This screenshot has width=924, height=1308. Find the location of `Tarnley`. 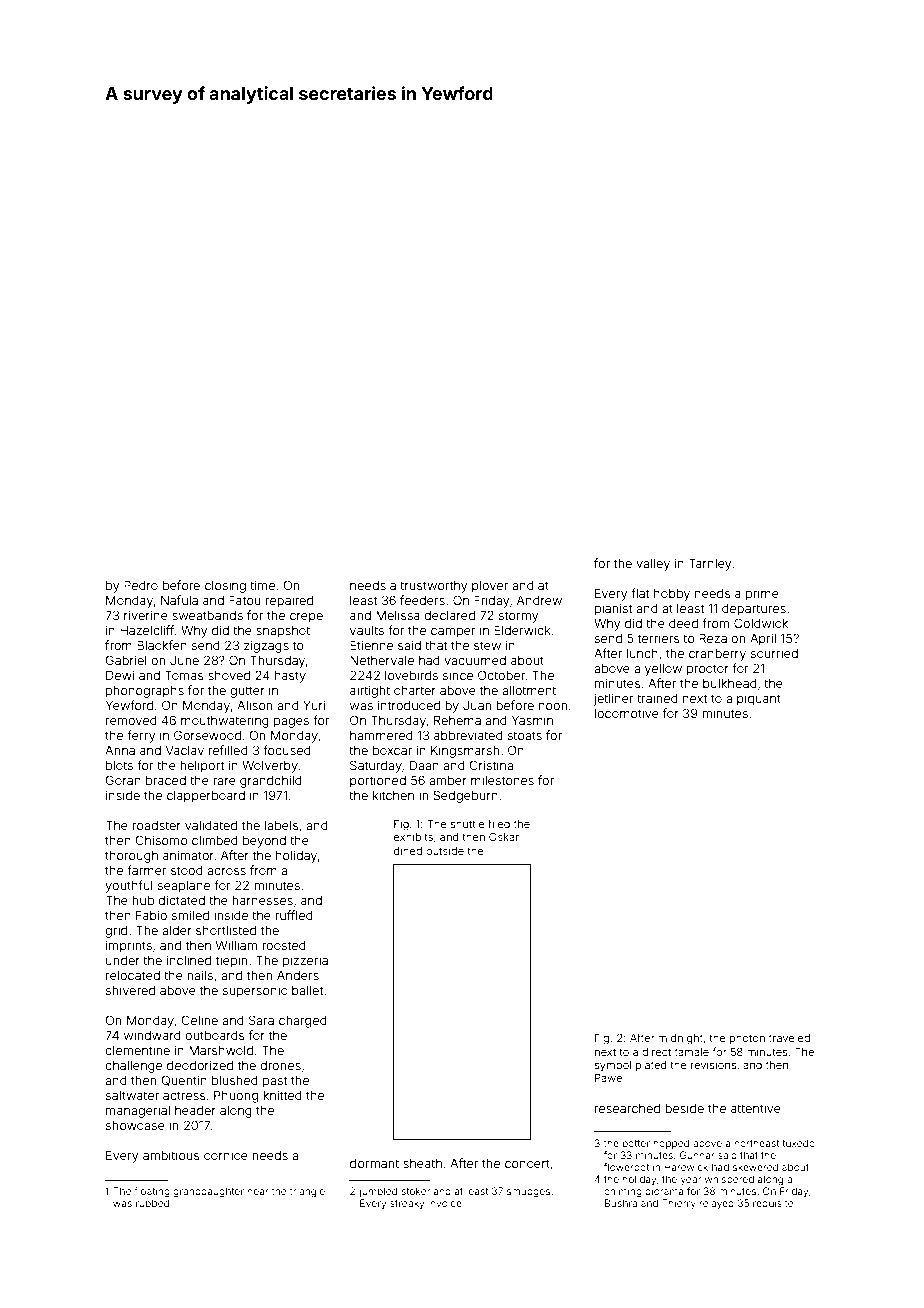

Tarnley is located at coordinates (710, 564).
